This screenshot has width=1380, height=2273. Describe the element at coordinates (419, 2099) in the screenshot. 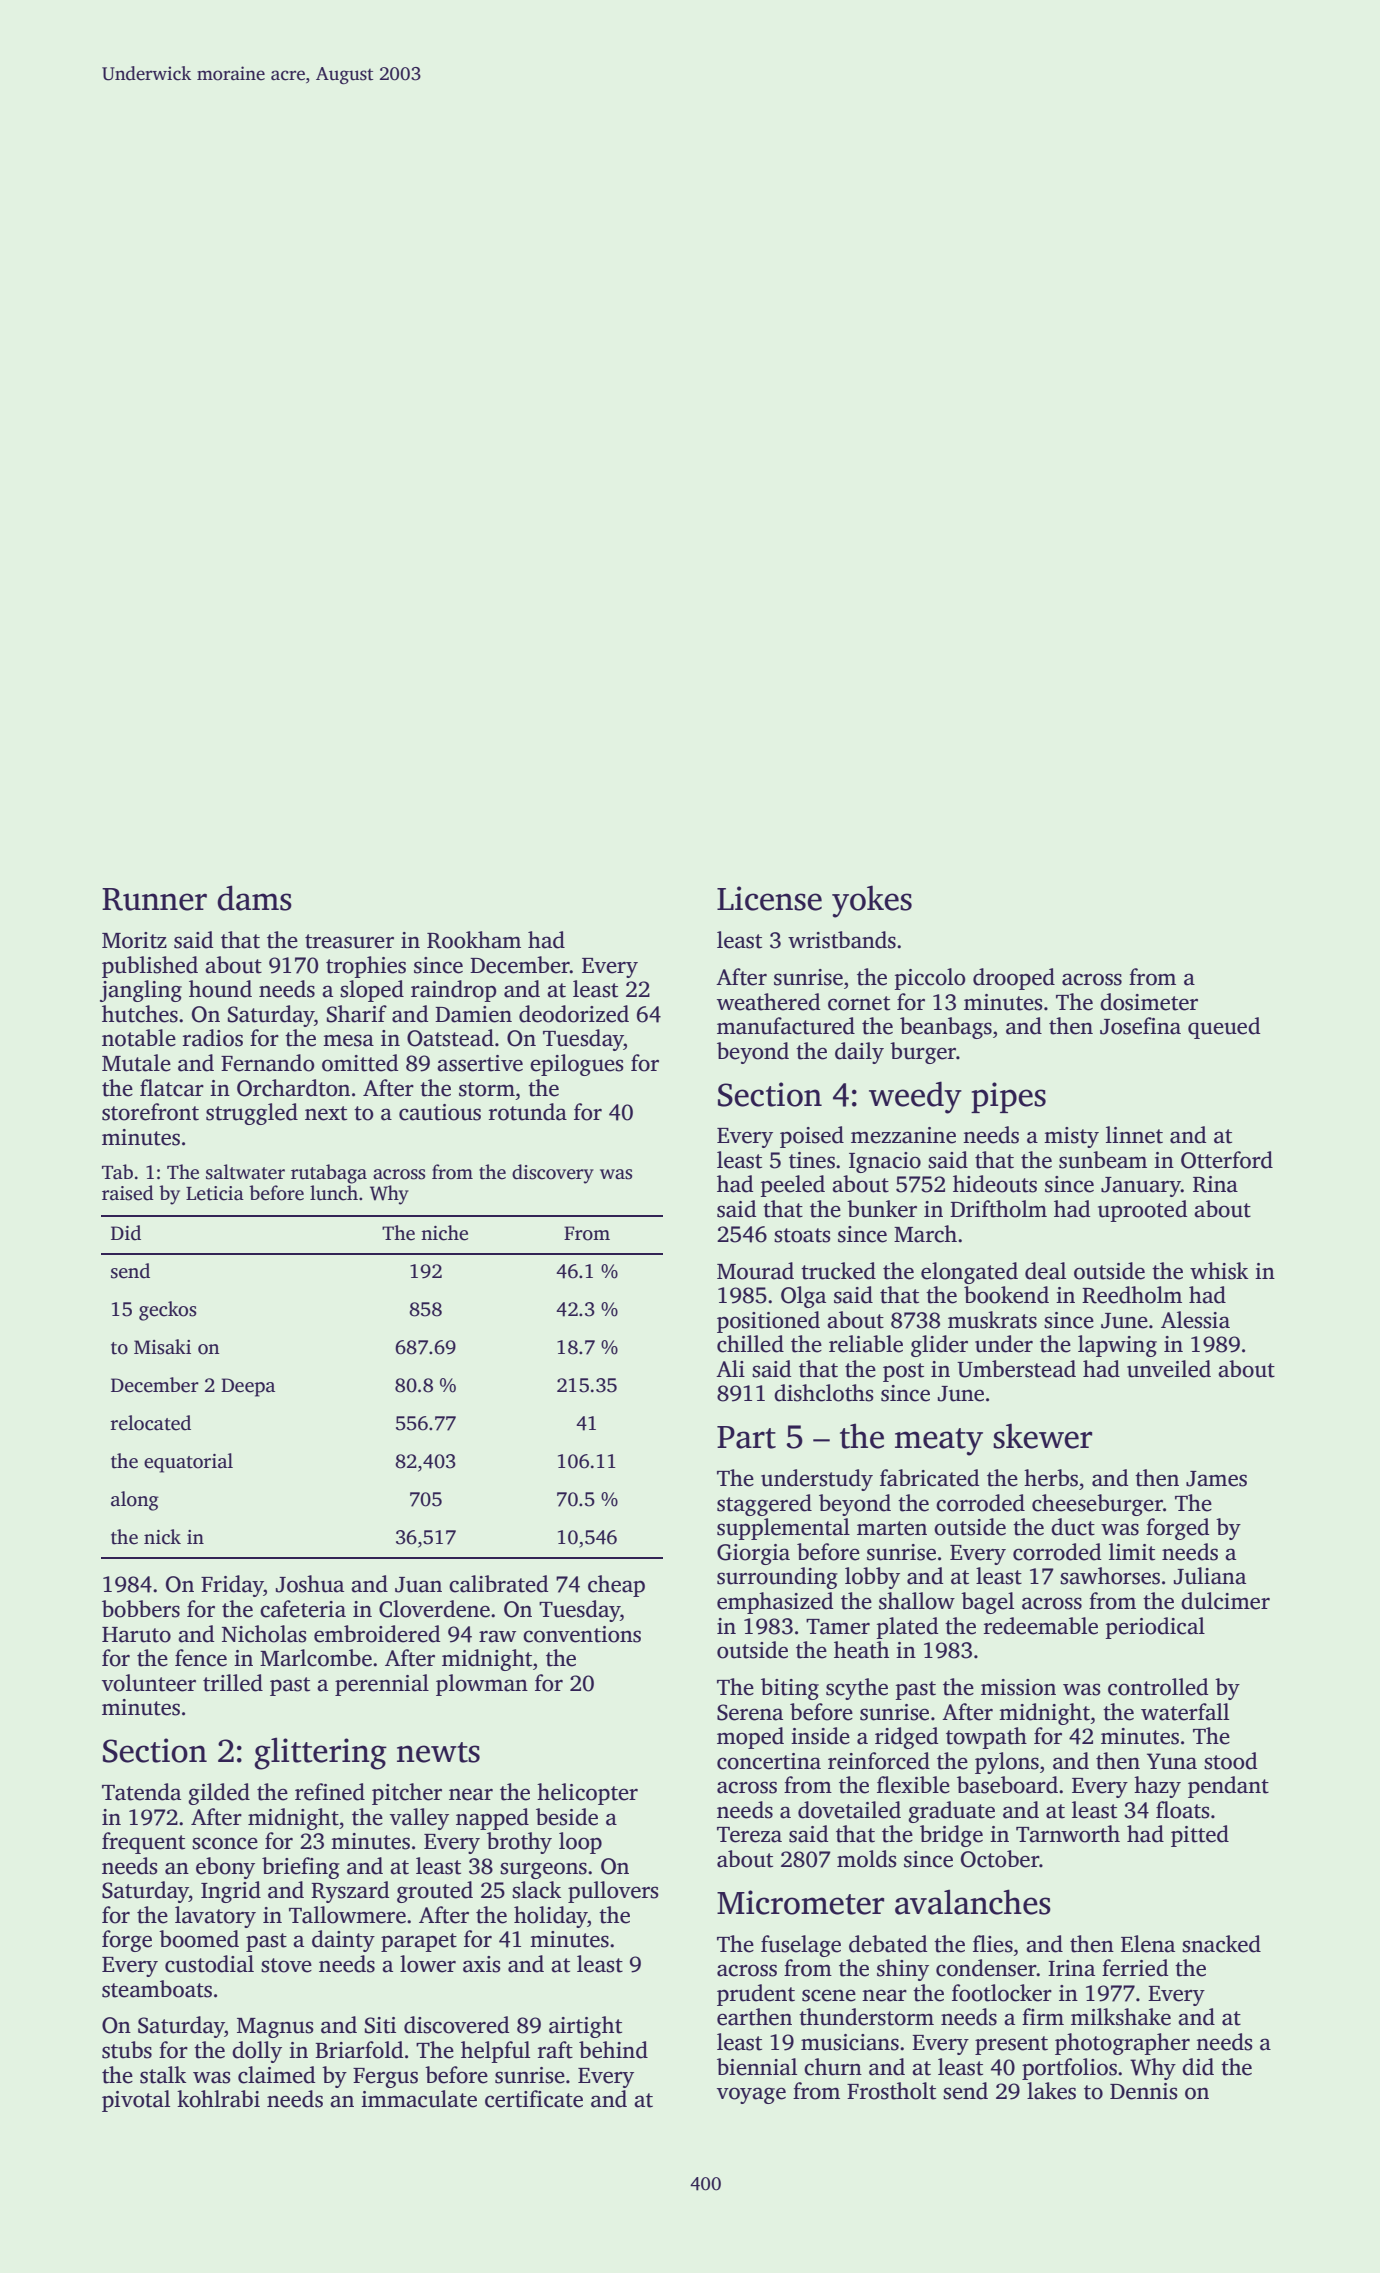

I see `immaculate` at that location.
